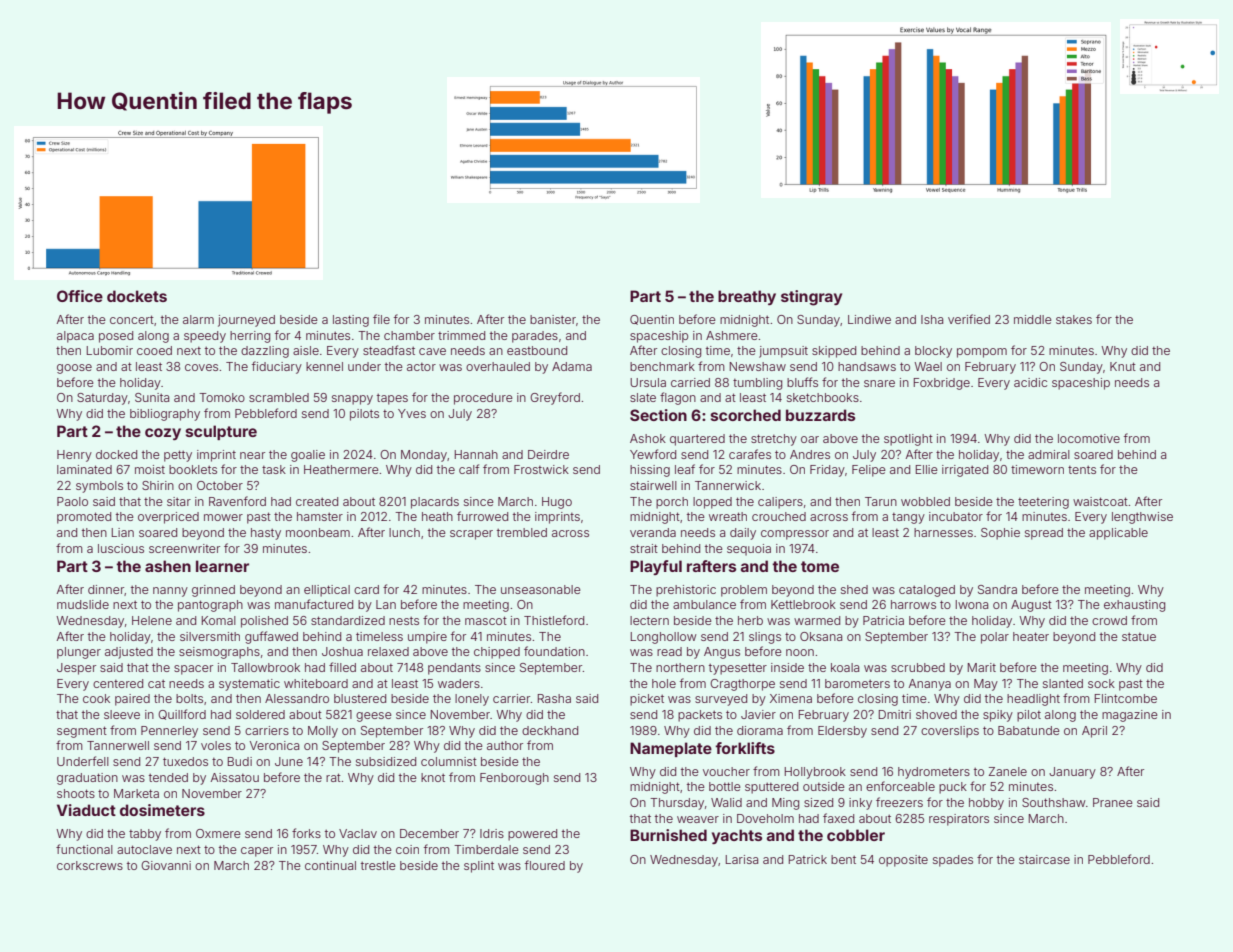 The height and width of the screenshot is (952, 1233). What do you see at coordinates (461, 335) in the screenshot?
I see `trimmed` at bounding box center [461, 335].
